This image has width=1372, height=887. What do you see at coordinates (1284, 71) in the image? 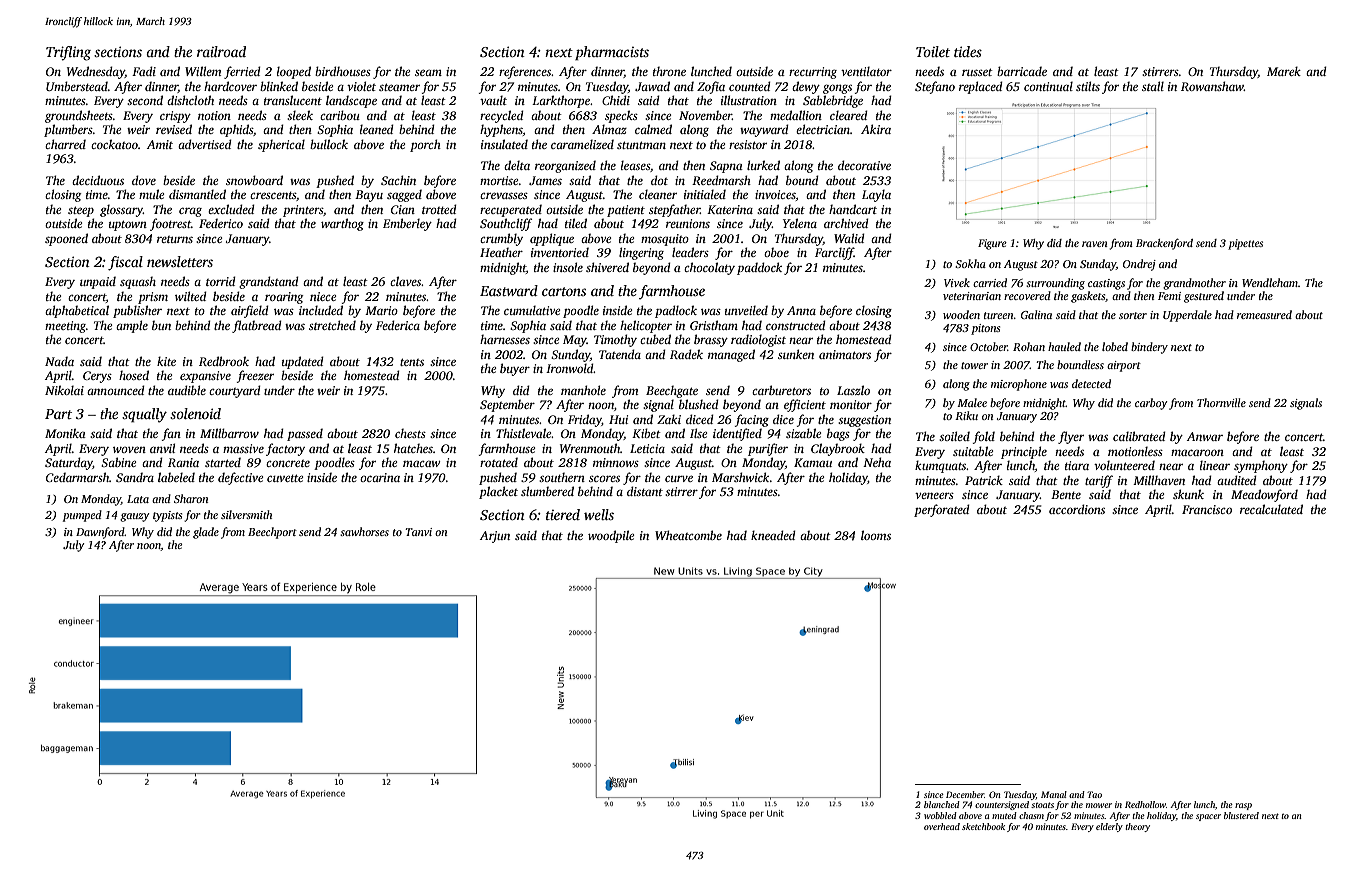
I see `Marek` at bounding box center [1284, 71].
